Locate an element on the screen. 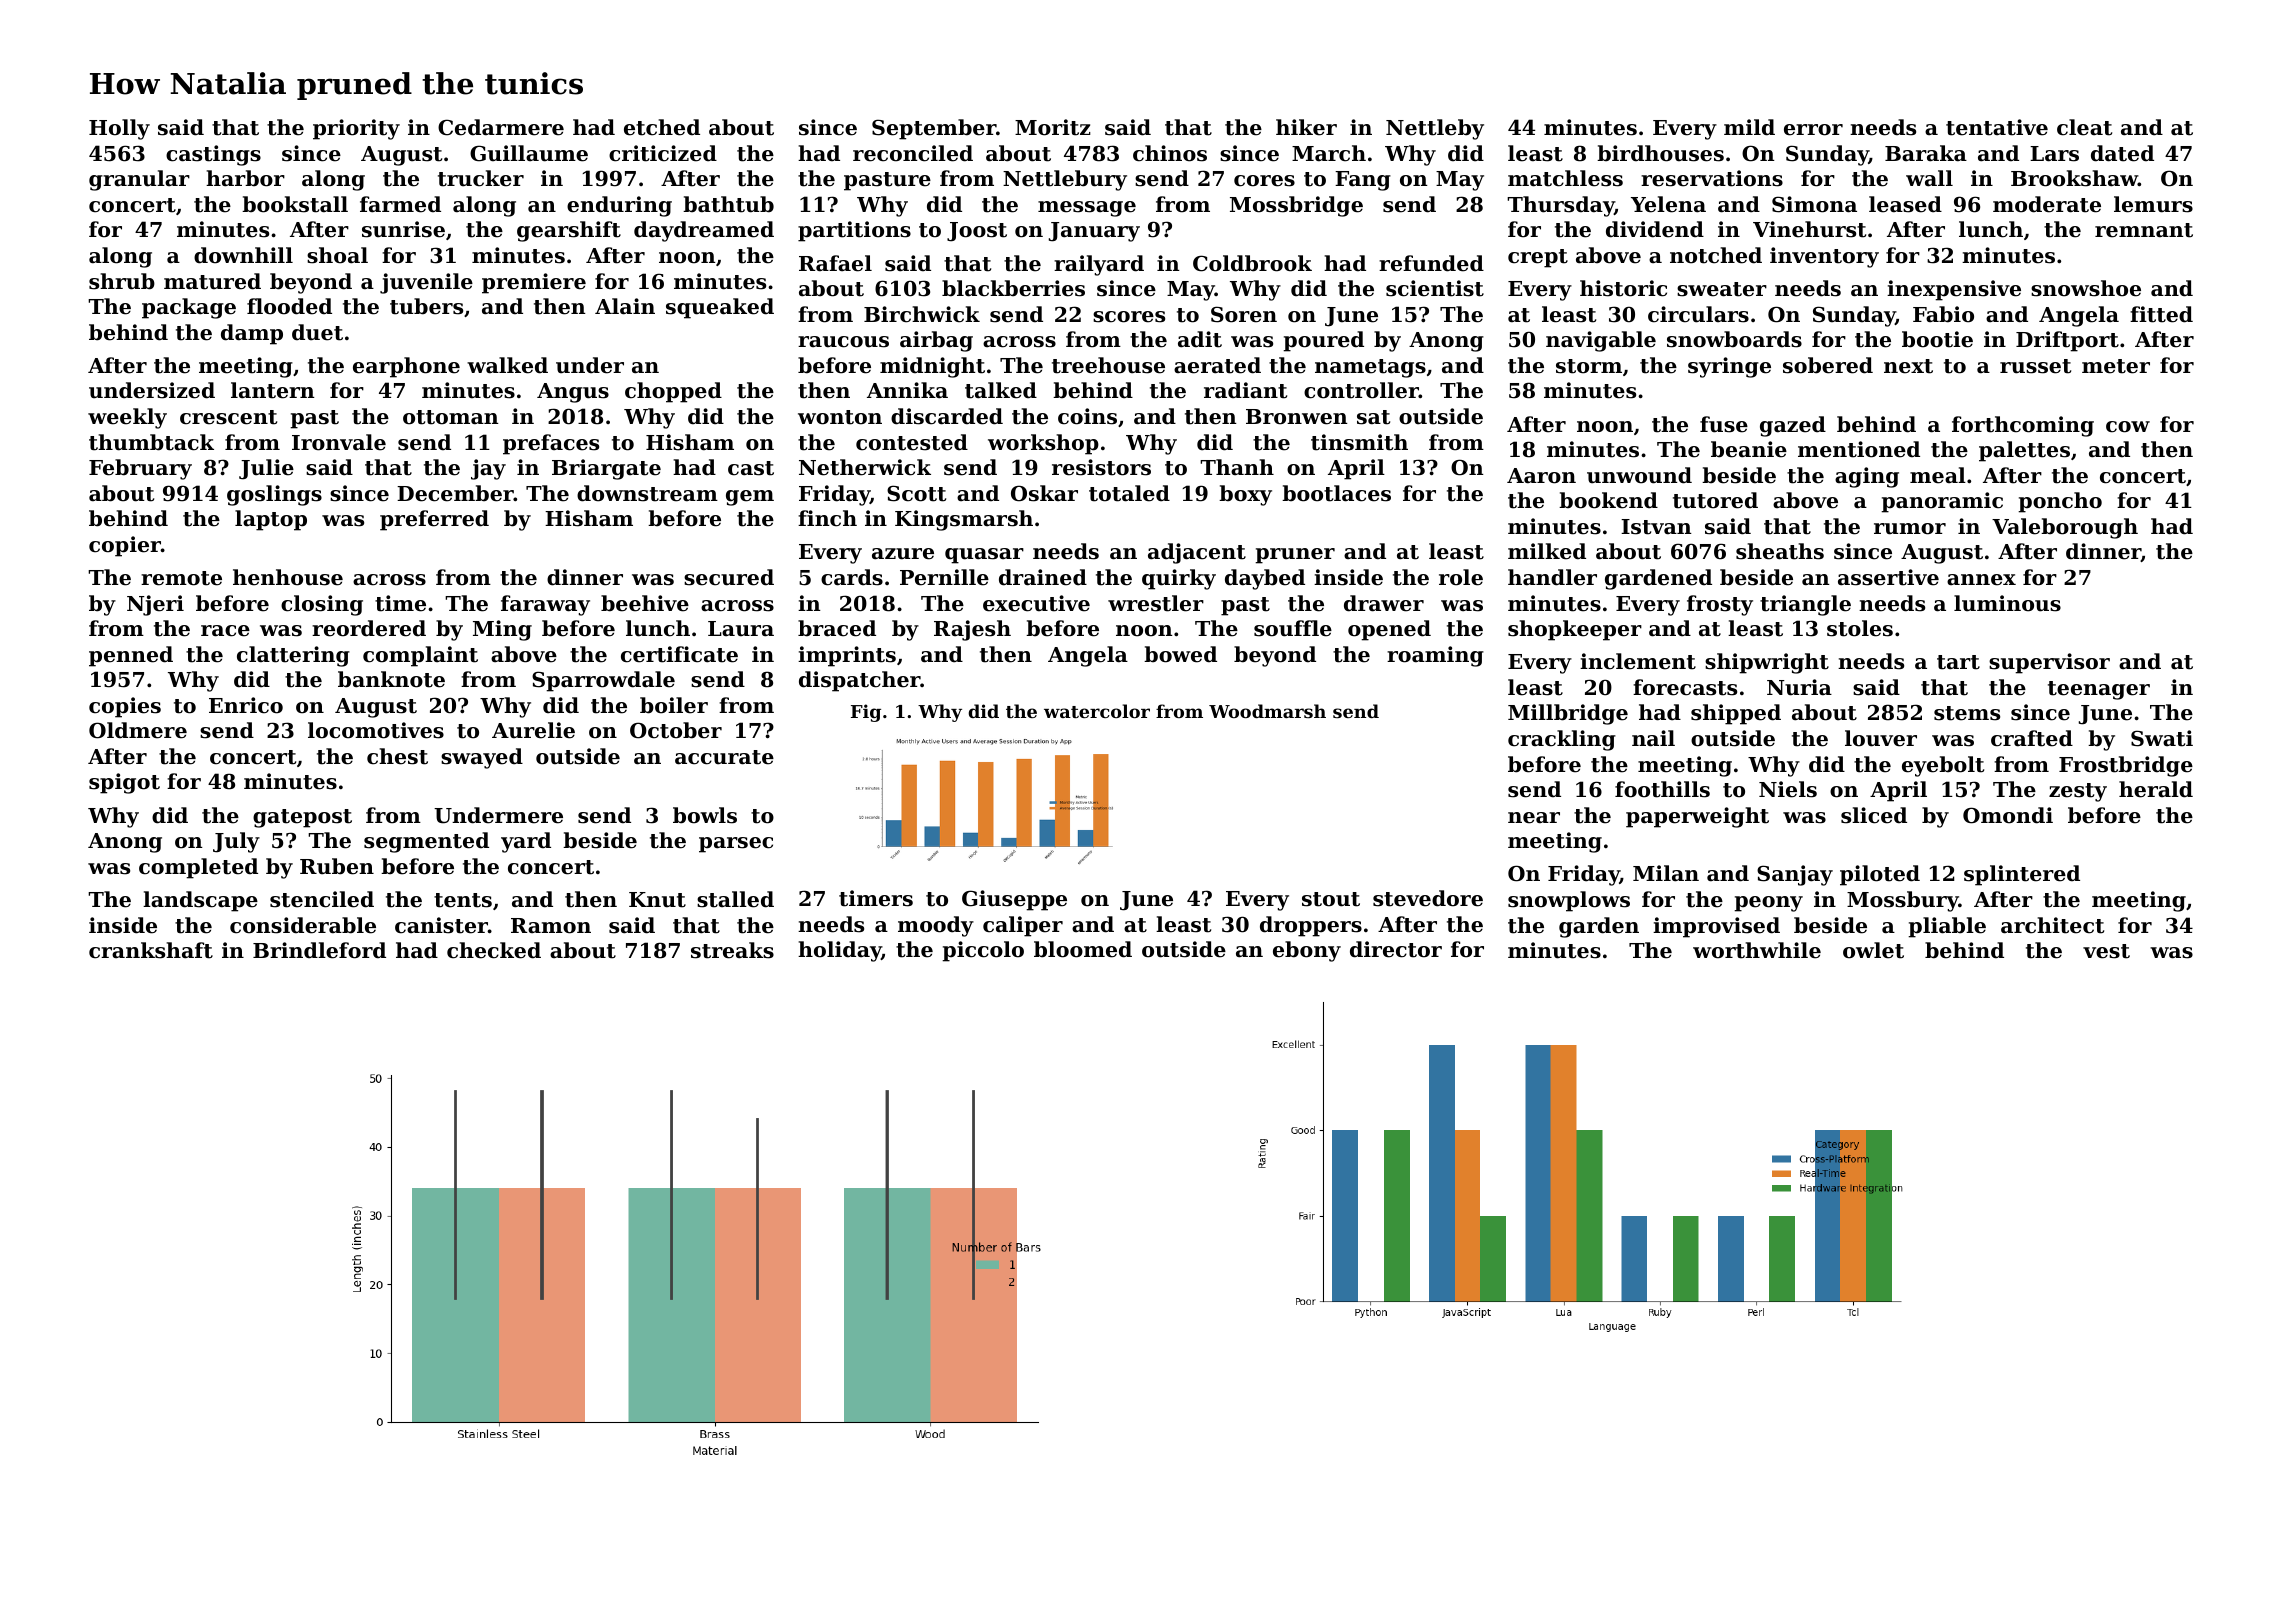 The width and height of the screenshot is (2282, 1614). crescent is located at coordinates (228, 417).
